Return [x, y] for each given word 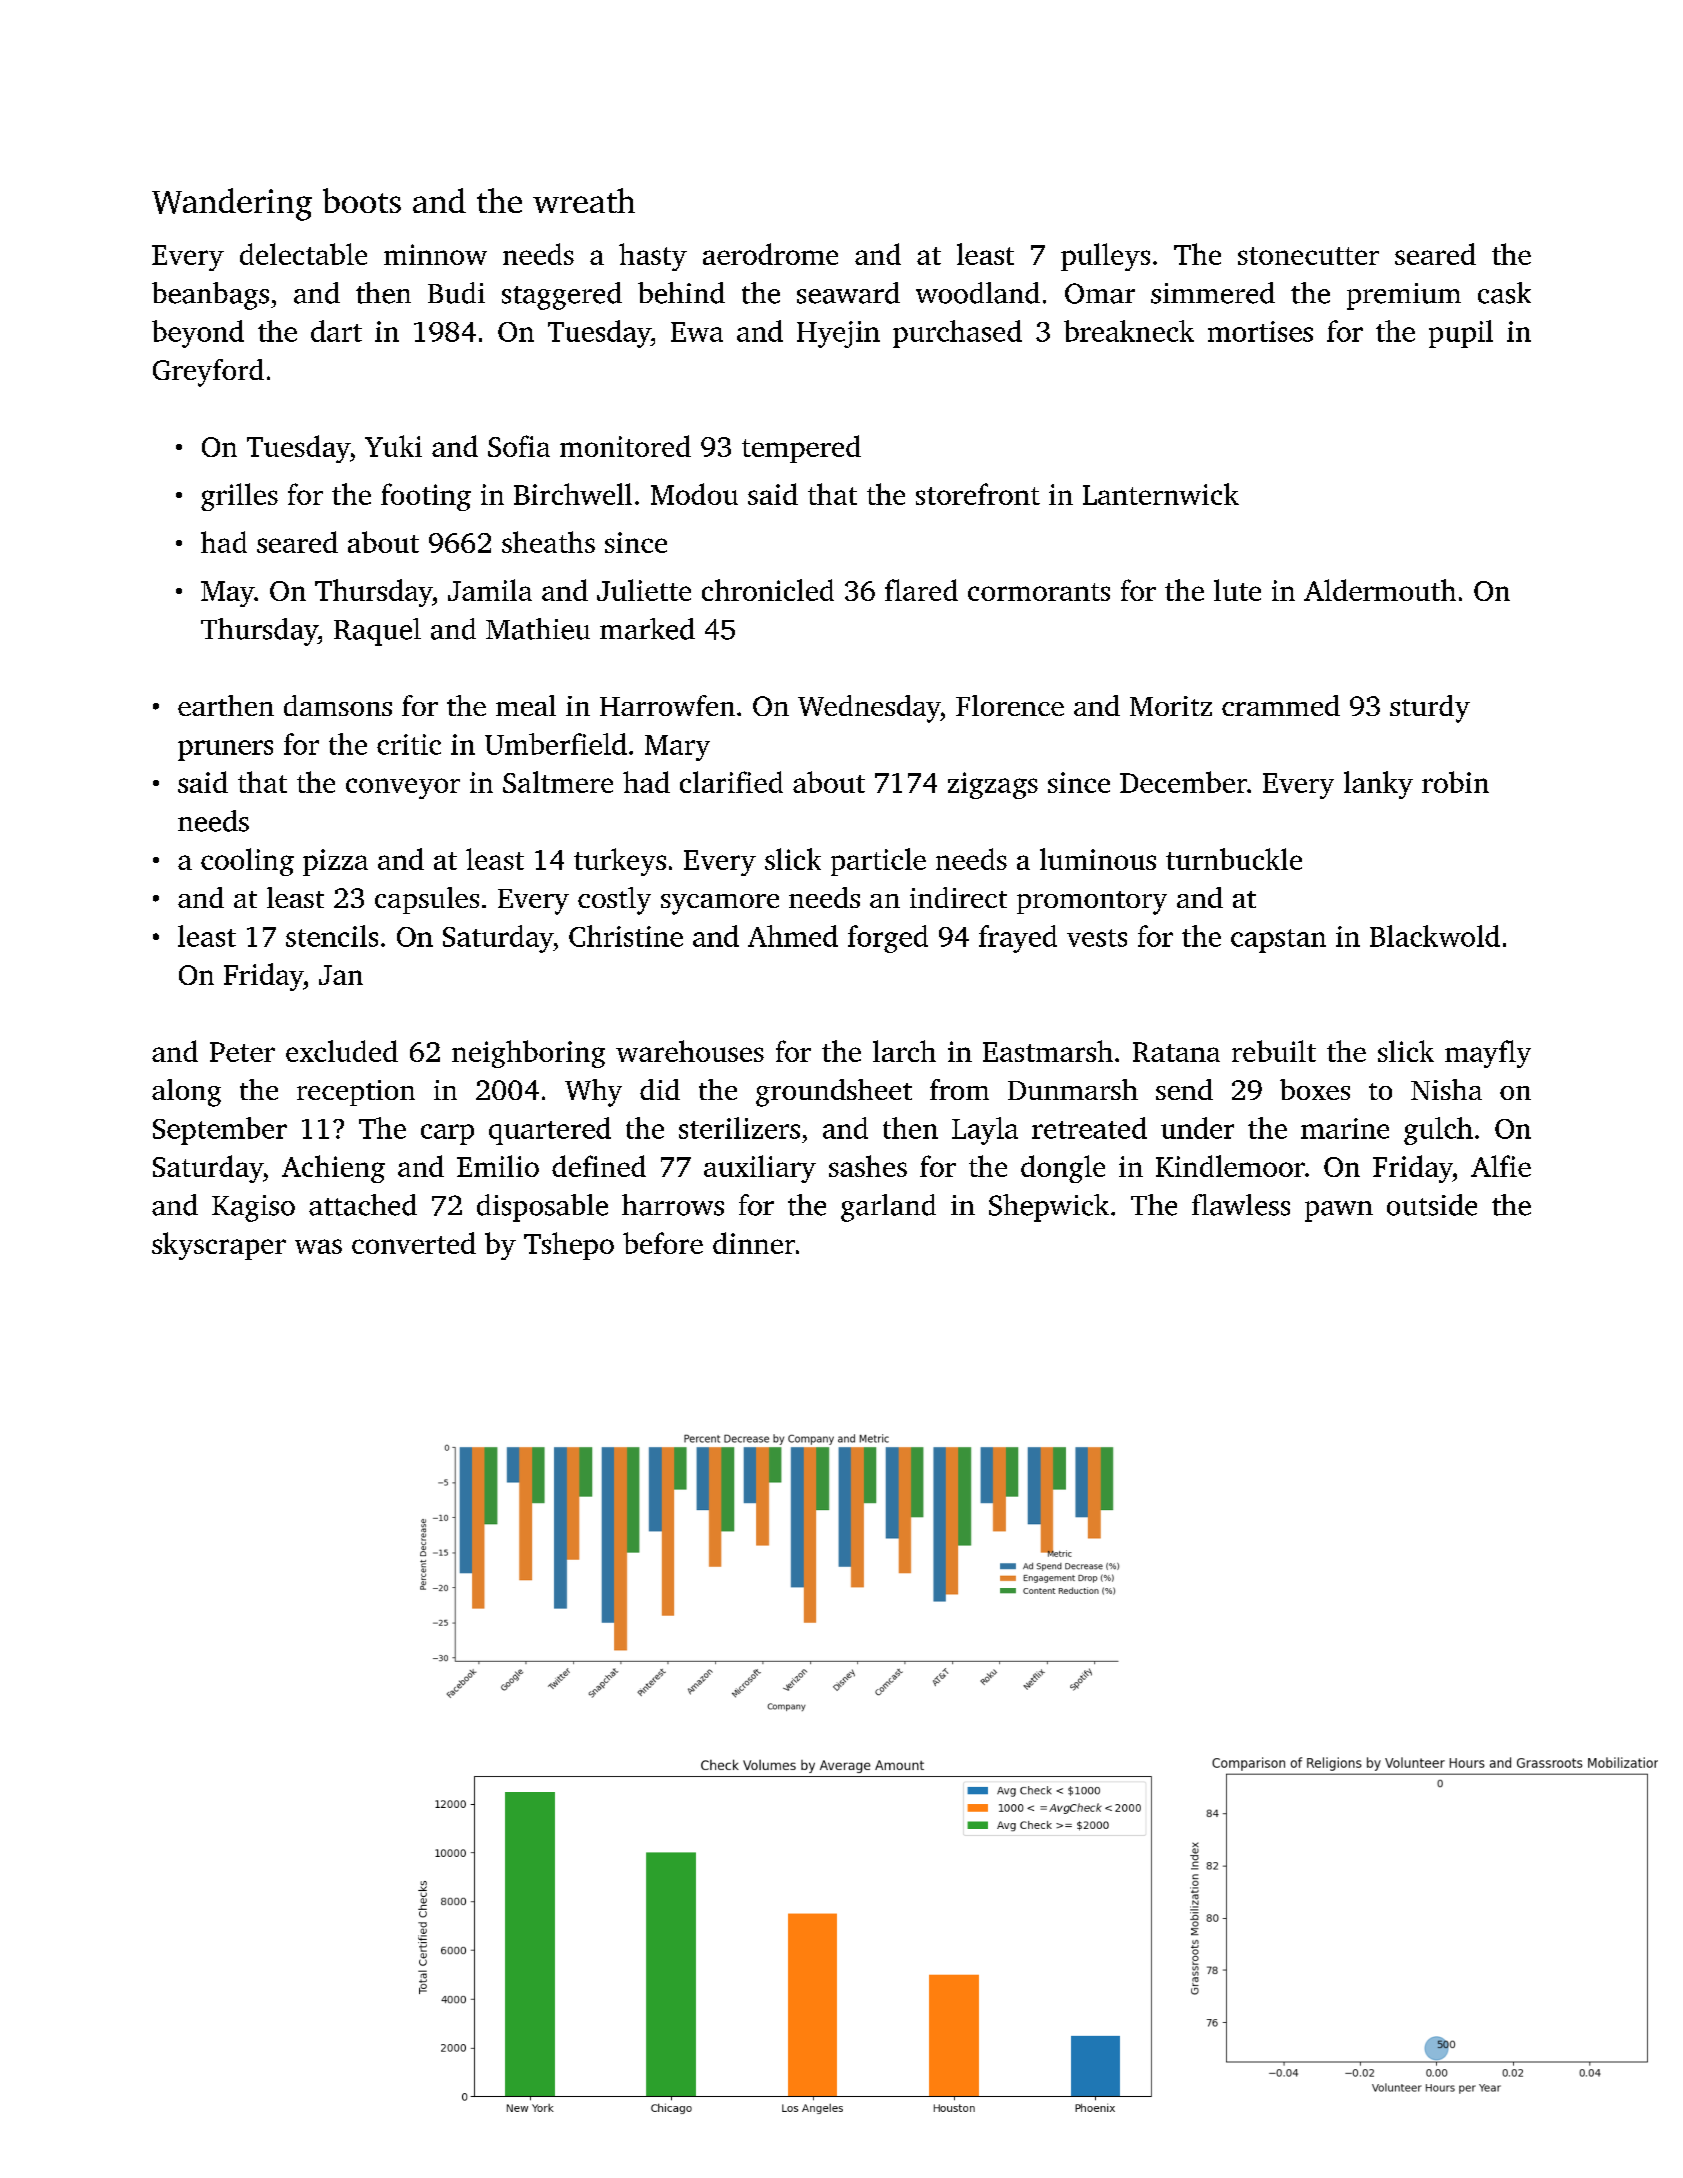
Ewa [697, 332]
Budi [456, 293]
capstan [1278, 941]
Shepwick [1049, 1208]
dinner [754, 1243]
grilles [239, 497]
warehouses [690, 1051]
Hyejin [838, 334]
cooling [247, 862]
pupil [1461, 334]
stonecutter [1308, 256]
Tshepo [569, 1246]
